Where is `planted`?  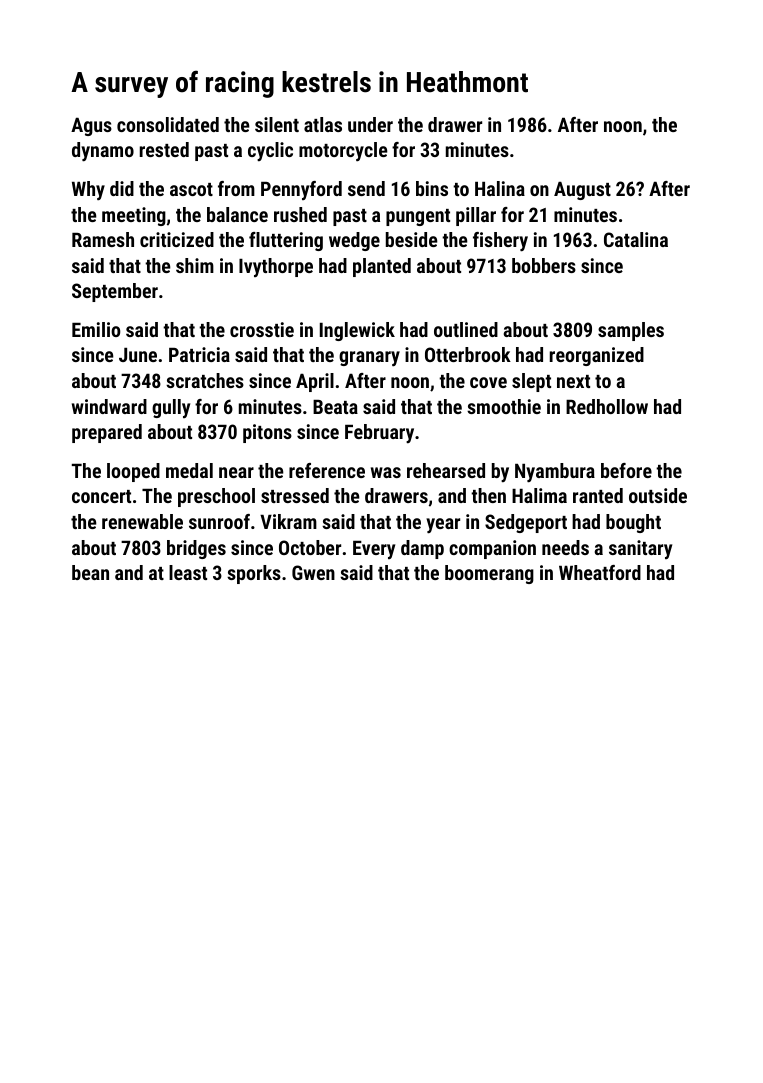
planted is located at coordinates (382, 267).
